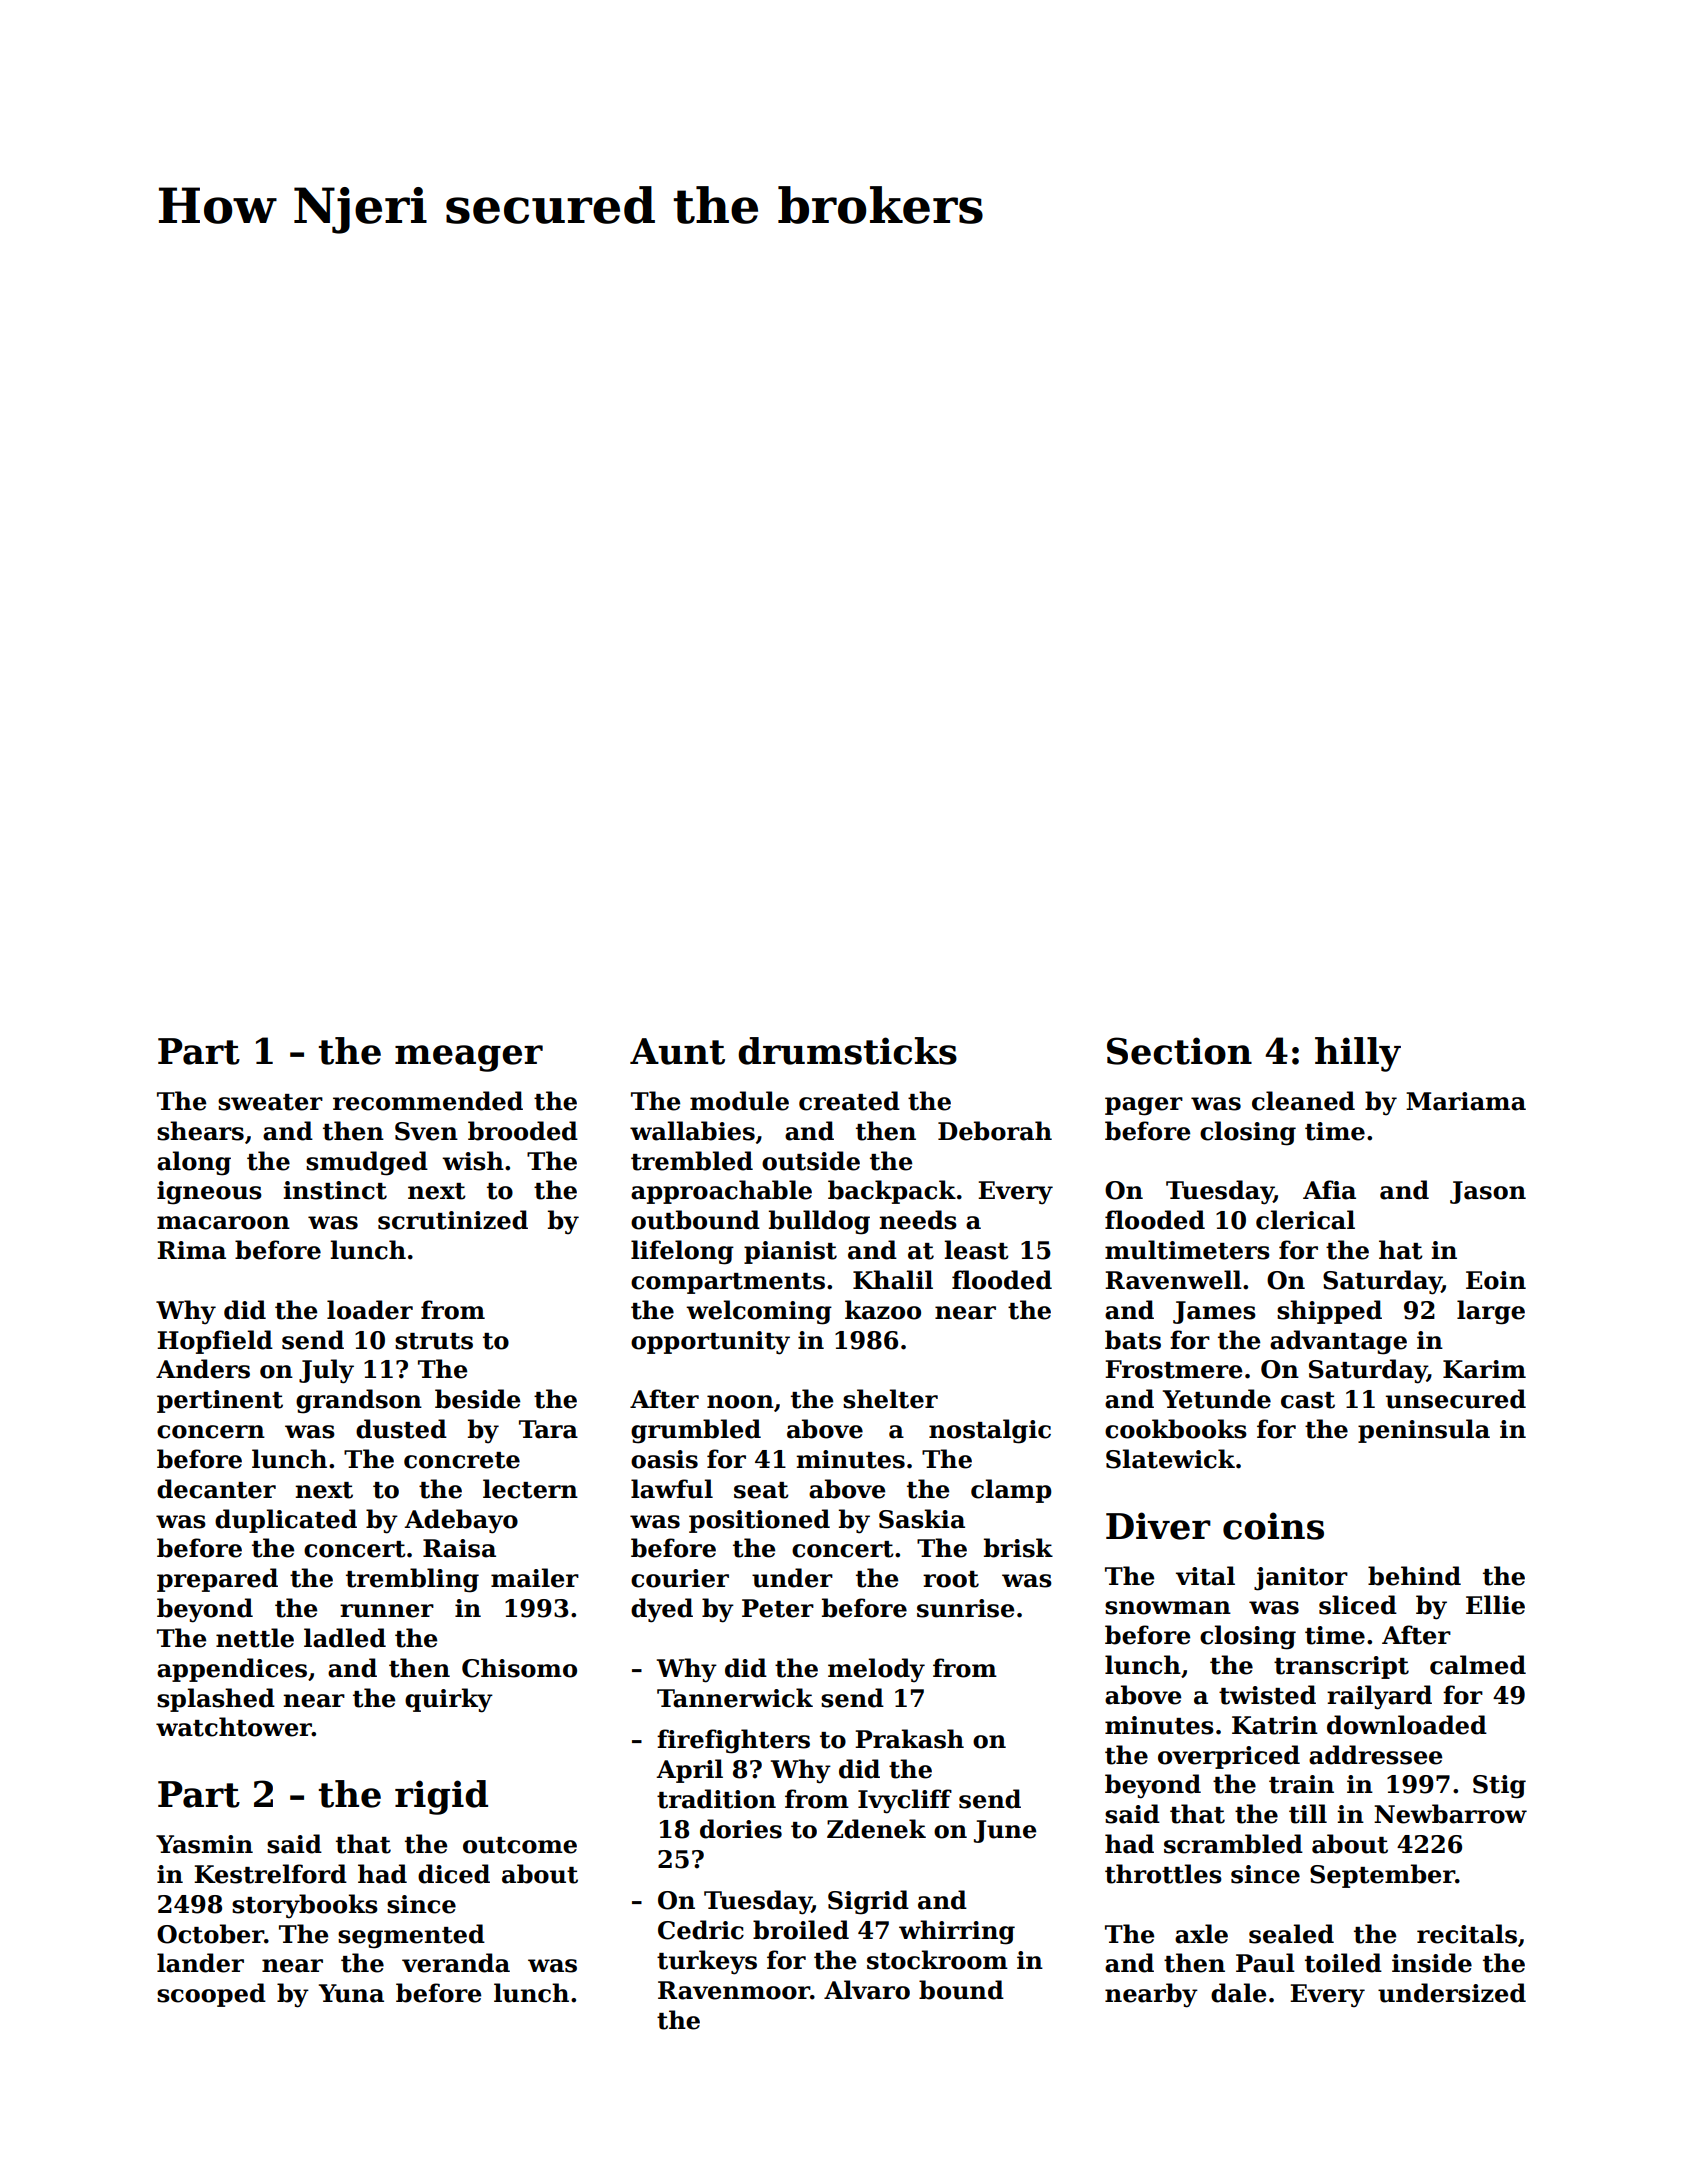 This screenshot has height=2178, width=1683. What do you see at coordinates (761, 1490) in the screenshot?
I see `seat` at bounding box center [761, 1490].
